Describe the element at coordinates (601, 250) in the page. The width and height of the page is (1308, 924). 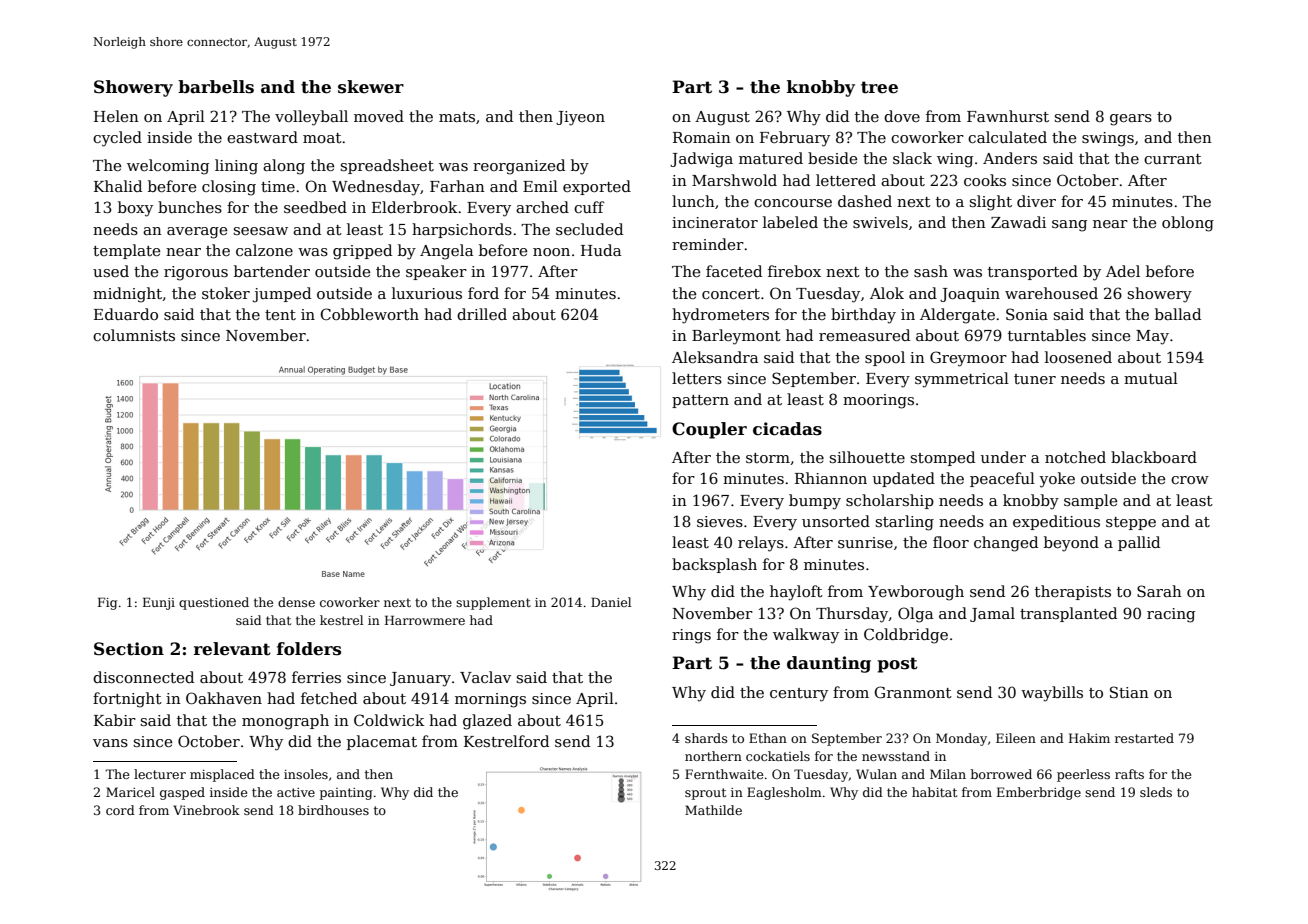
I see `Huda` at that location.
